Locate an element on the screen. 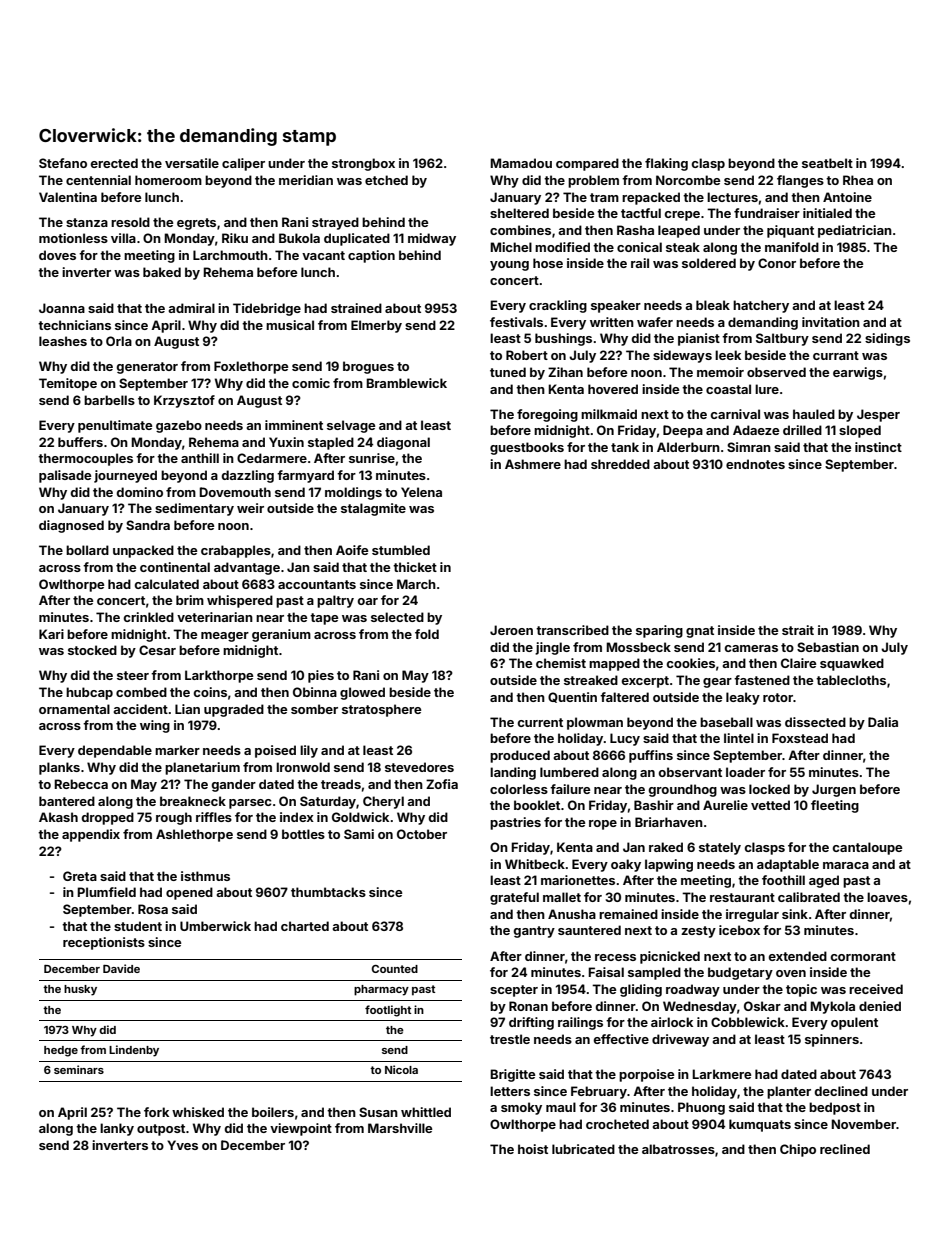  Yves is located at coordinates (182, 1145).
